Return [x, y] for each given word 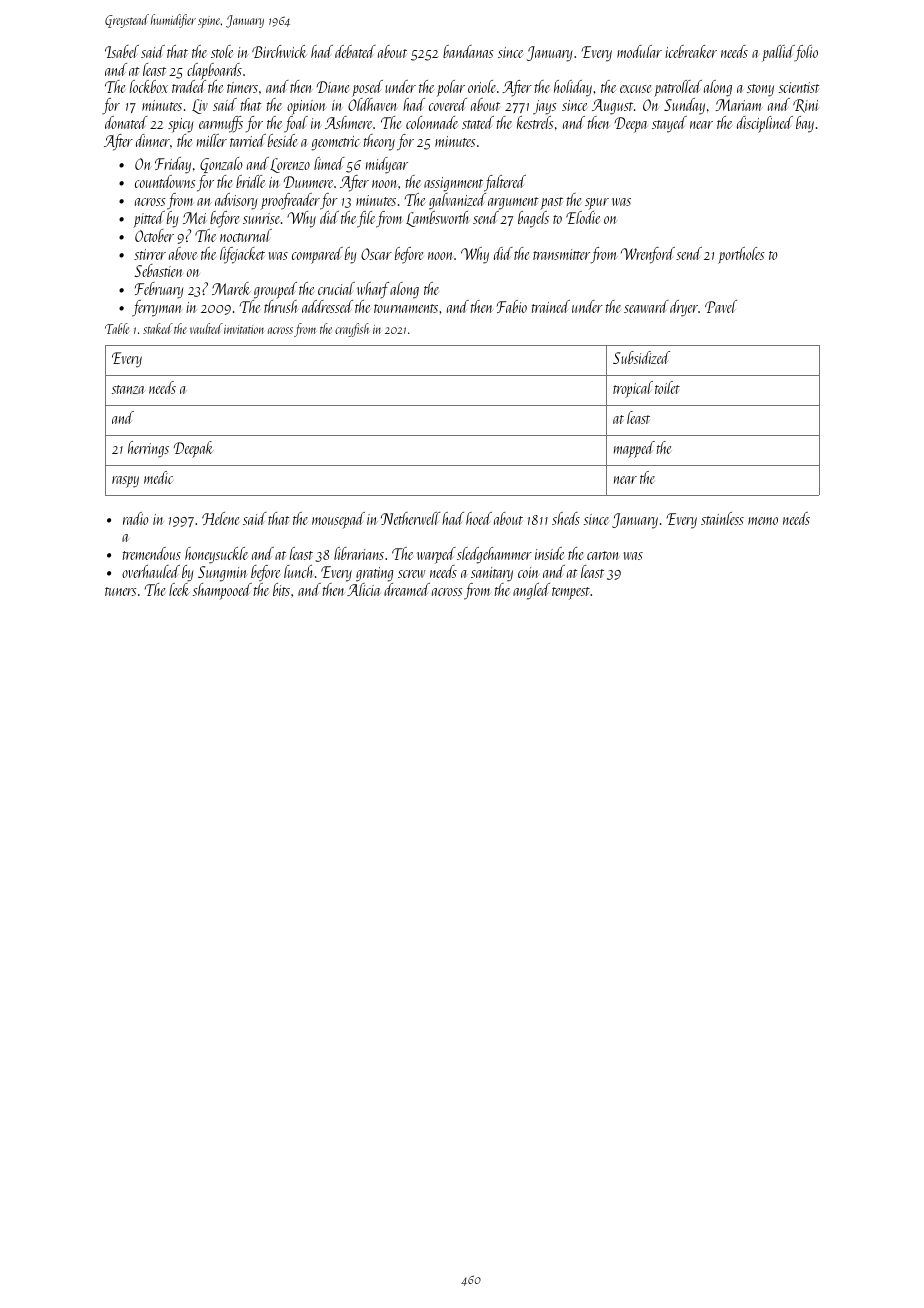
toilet [667, 387]
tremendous [152, 553]
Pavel [721, 306]
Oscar [376, 254]
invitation [244, 329]
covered [448, 104]
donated [126, 122]
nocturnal [246, 235]
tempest [571, 593]
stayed [669, 124]
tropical [633, 389]
